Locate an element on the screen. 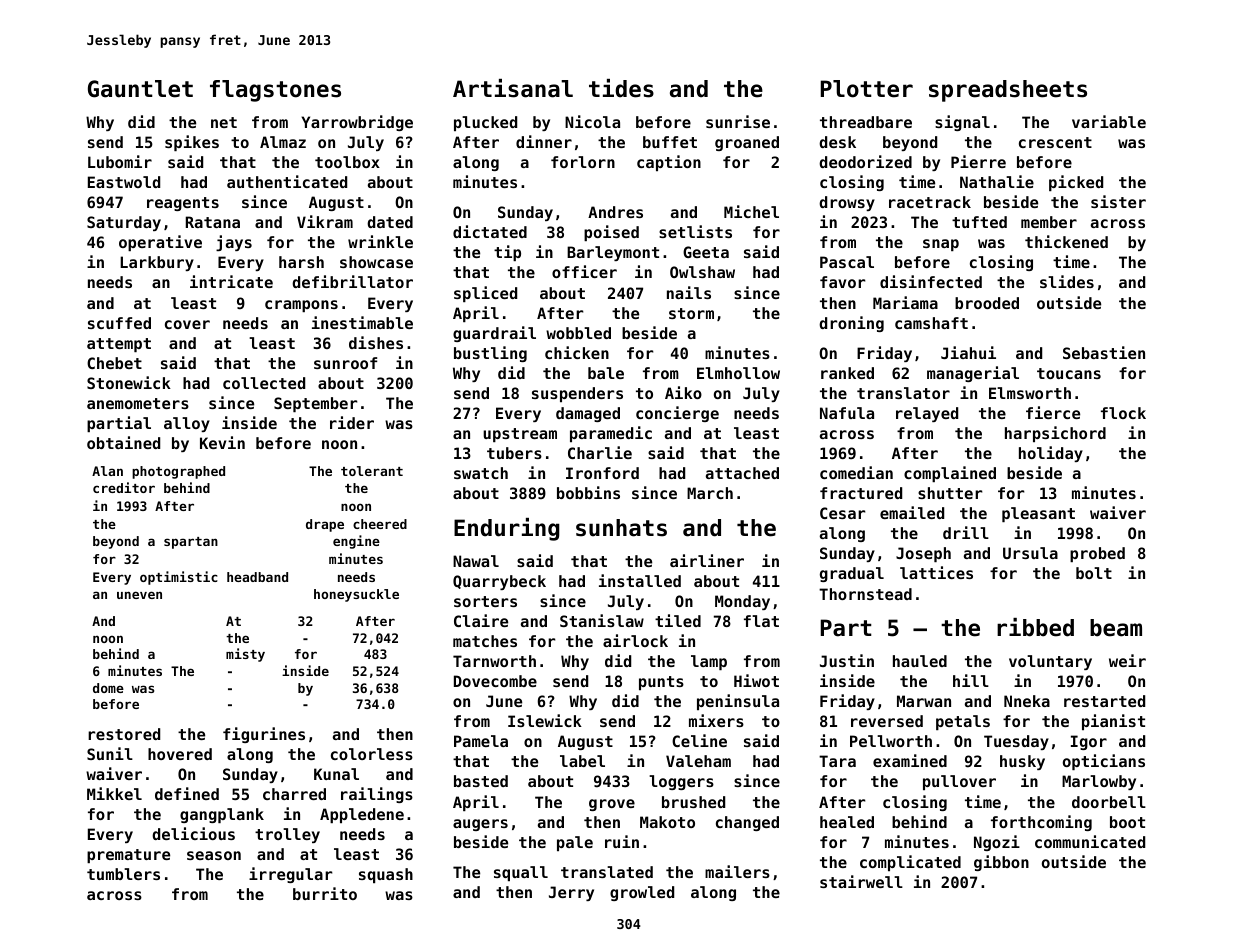 The width and height of the screenshot is (1233, 952). restarted is located at coordinates (1104, 701).
